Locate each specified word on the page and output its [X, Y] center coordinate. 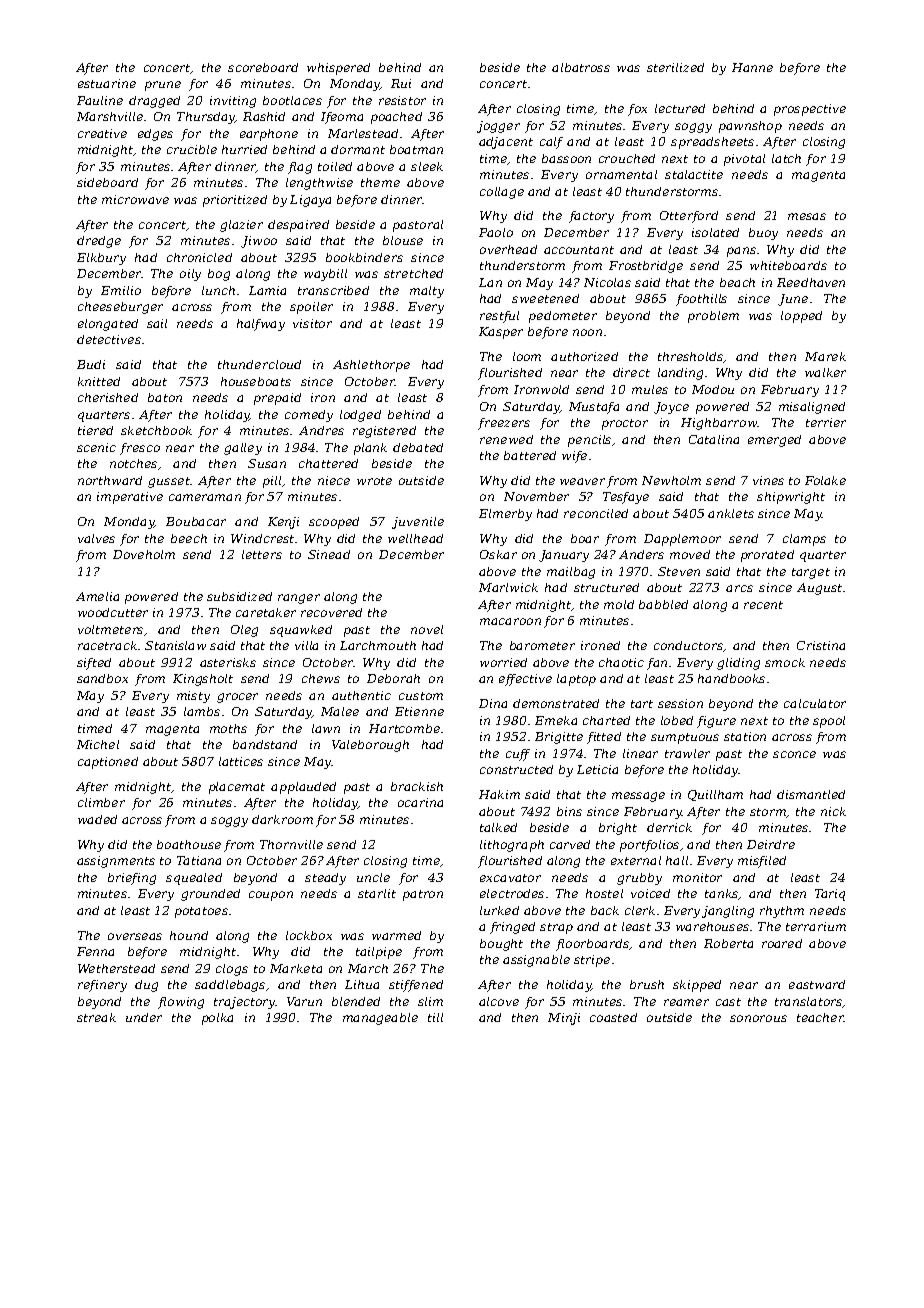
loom [527, 356]
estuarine [107, 83]
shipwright [791, 498]
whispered [338, 69]
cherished [108, 397]
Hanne [752, 67]
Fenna [95, 951]
